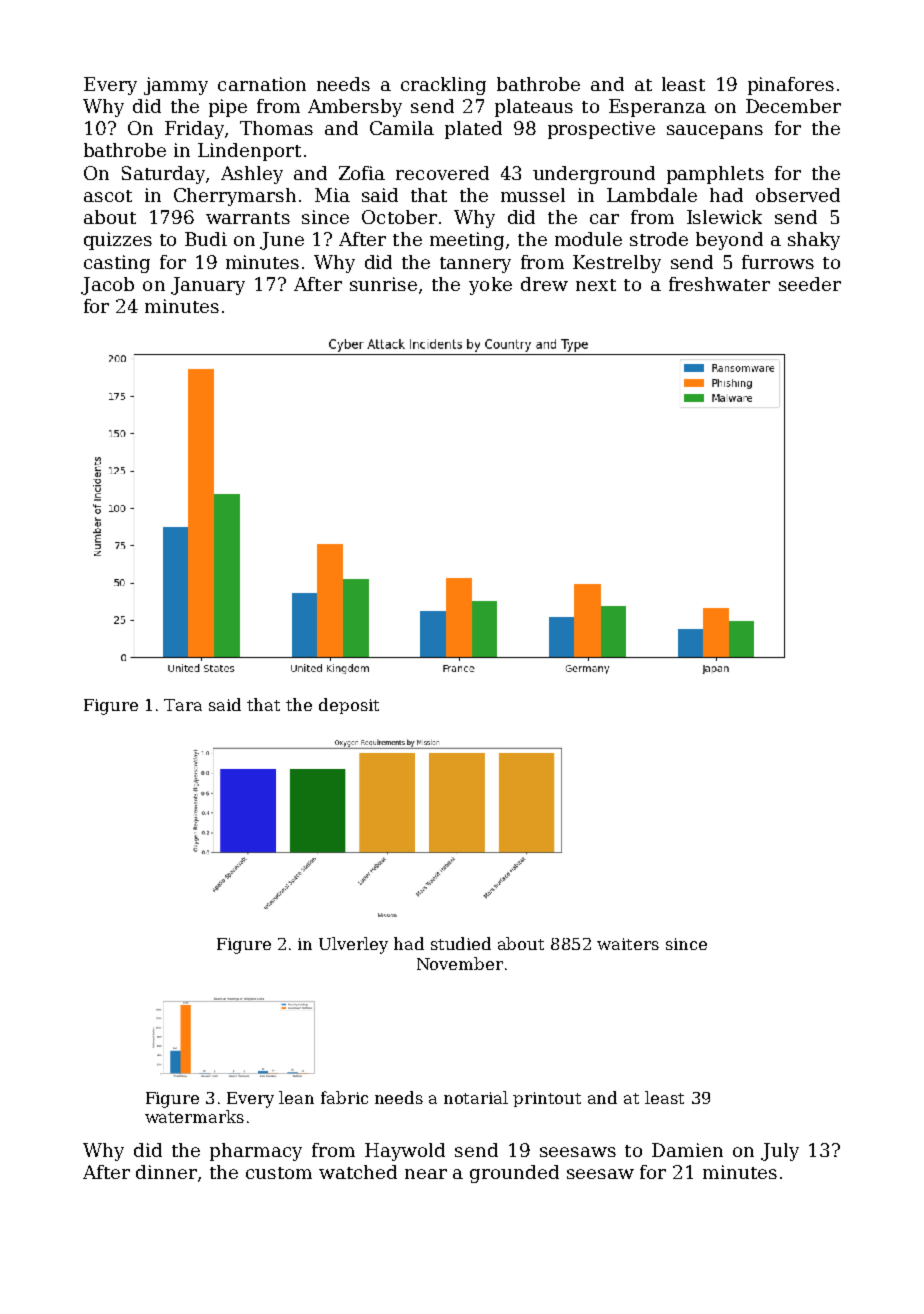  Describe the element at coordinates (490, 286) in the image. I see `yoke` at that location.
